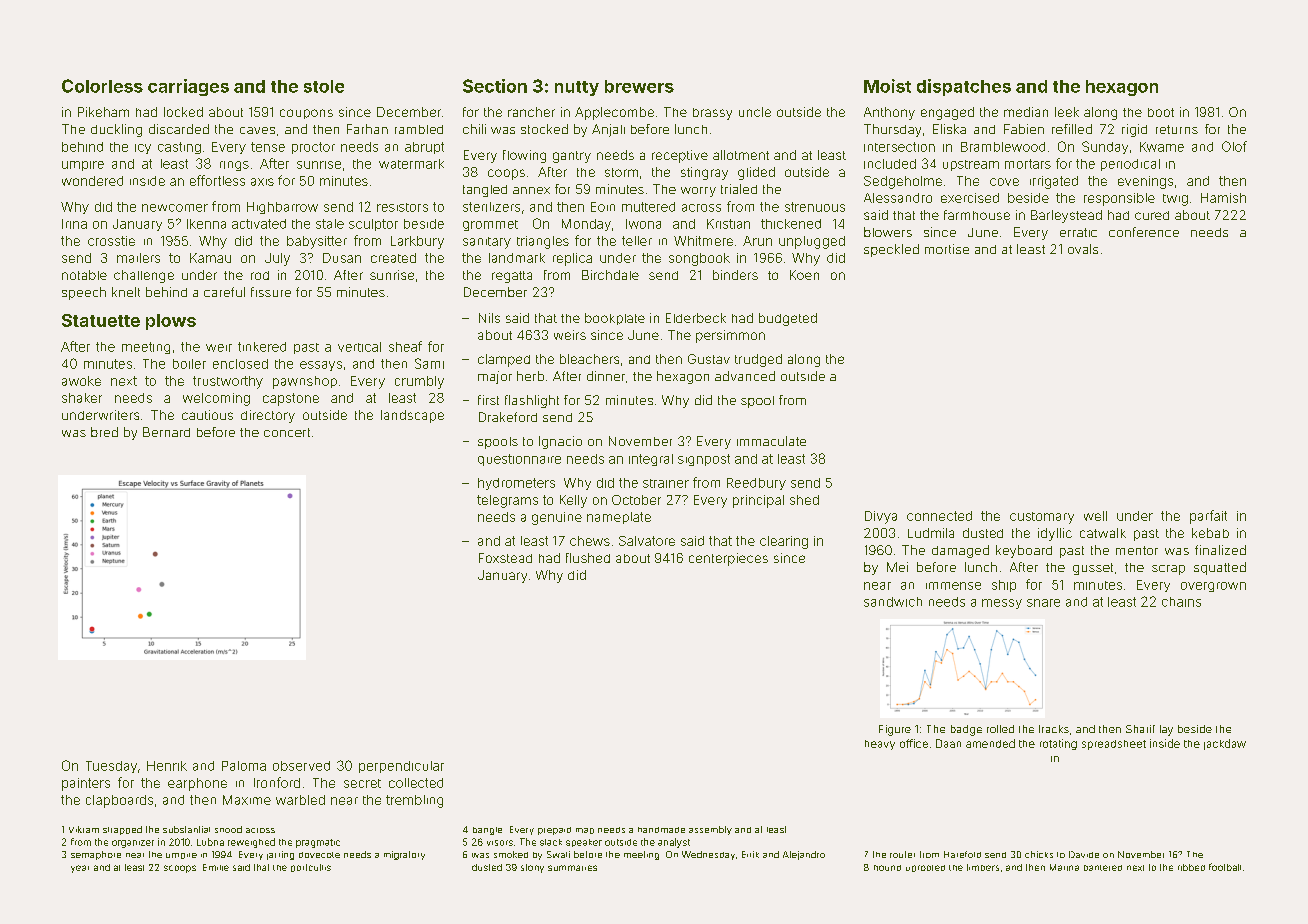 This page has width=1308, height=924. I want to click on locked, so click(183, 112).
